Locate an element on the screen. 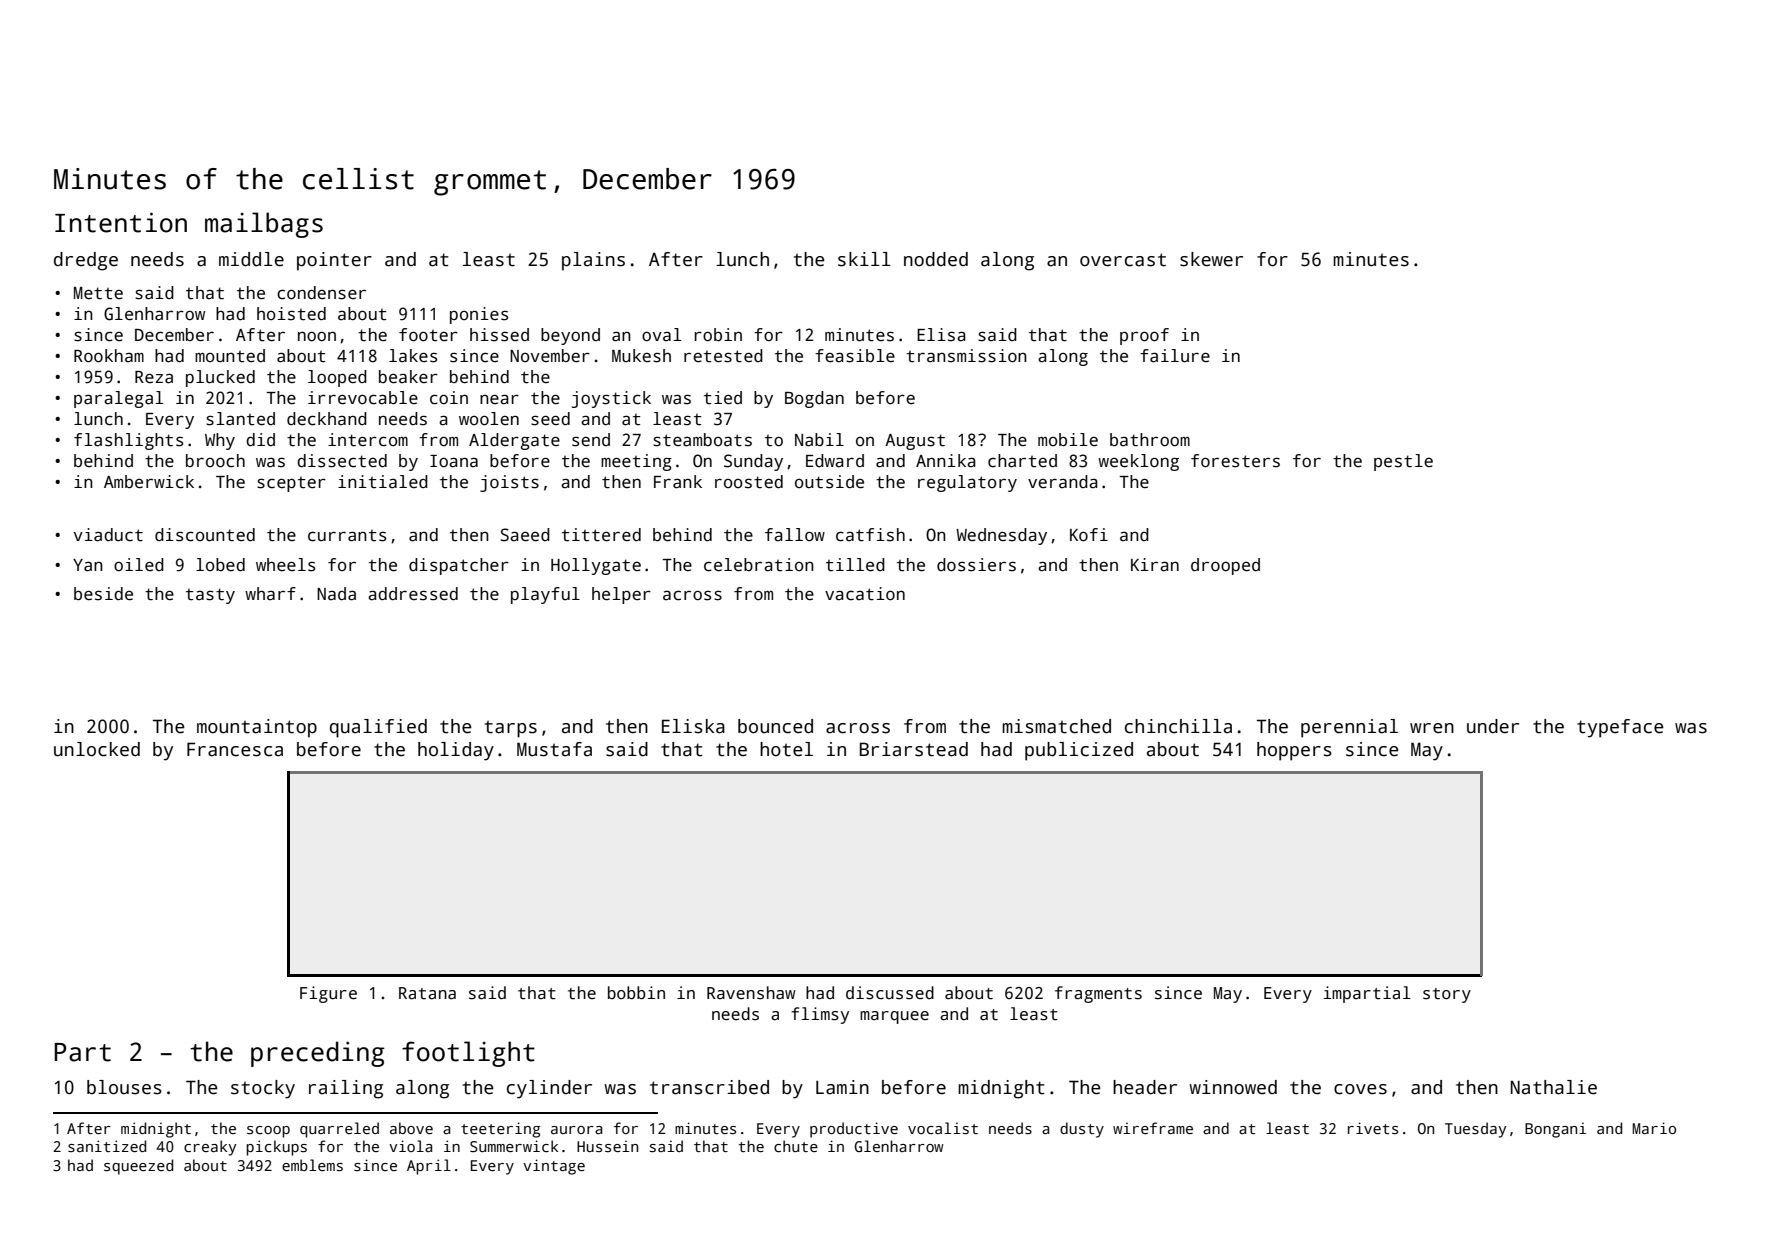 The image size is (1770, 1252). squeezed is located at coordinates (138, 1167).
